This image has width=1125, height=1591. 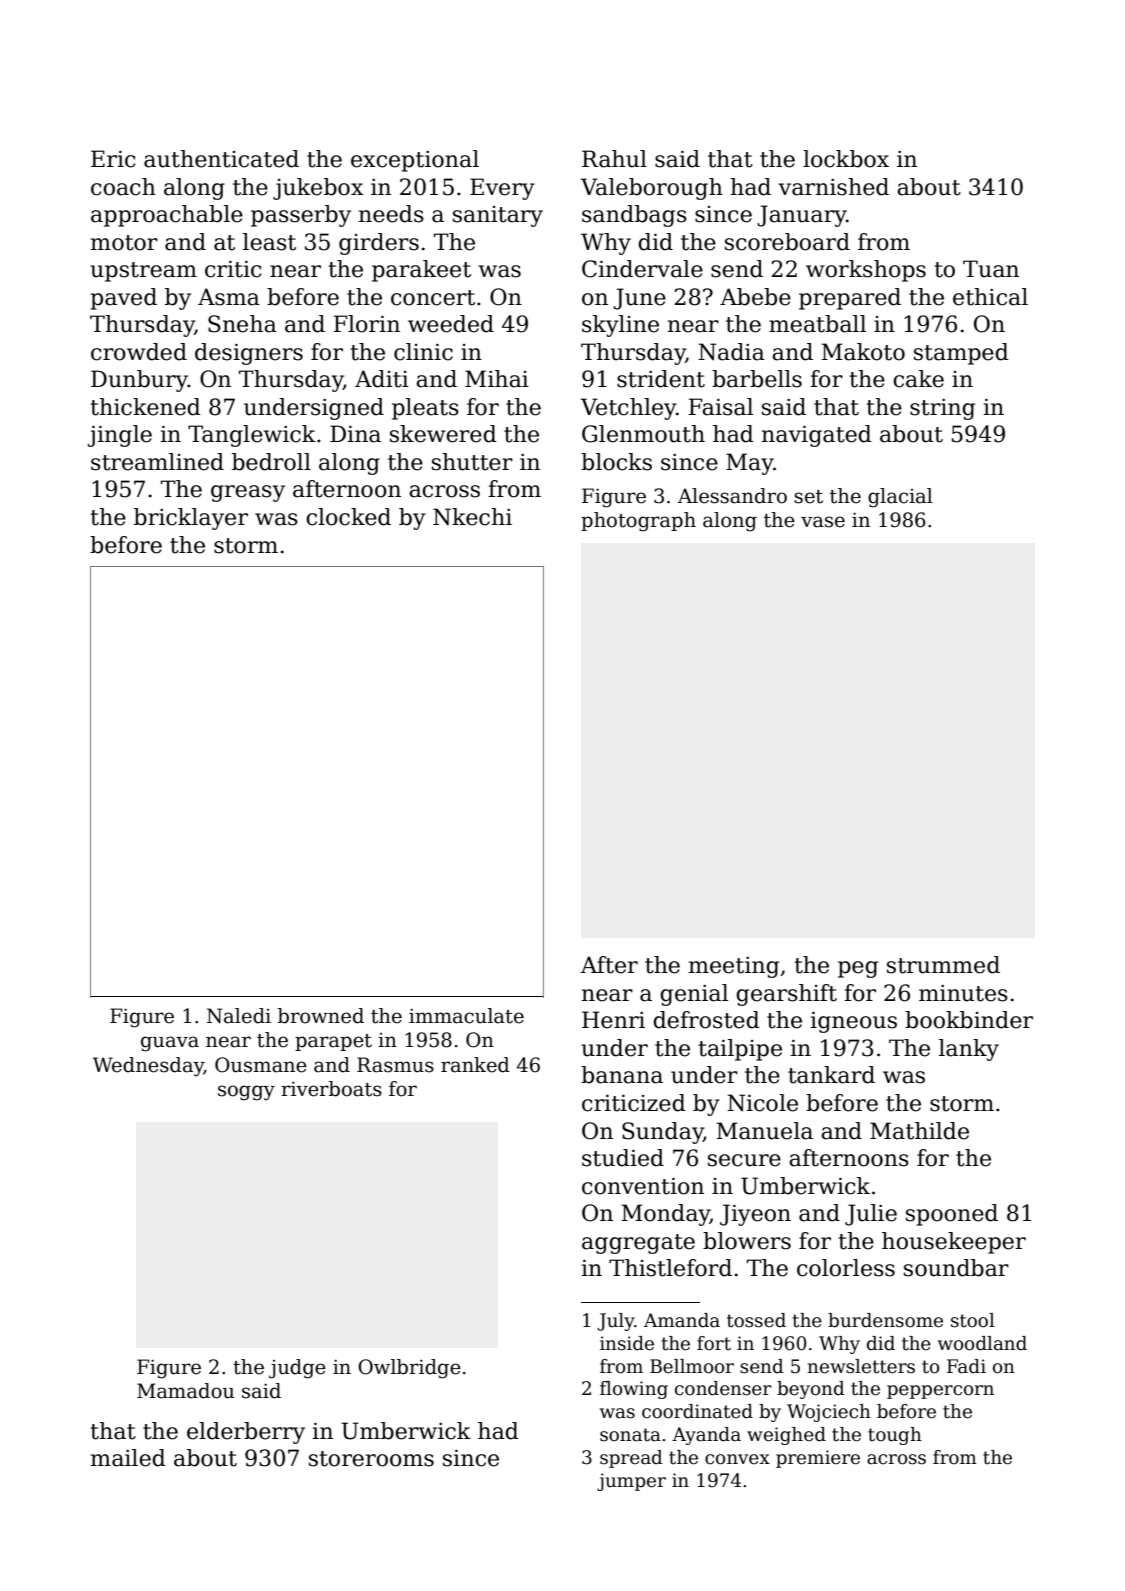 What do you see at coordinates (318, 189) in the image?
I see `jukebox` at bounding box center [318, 189].
